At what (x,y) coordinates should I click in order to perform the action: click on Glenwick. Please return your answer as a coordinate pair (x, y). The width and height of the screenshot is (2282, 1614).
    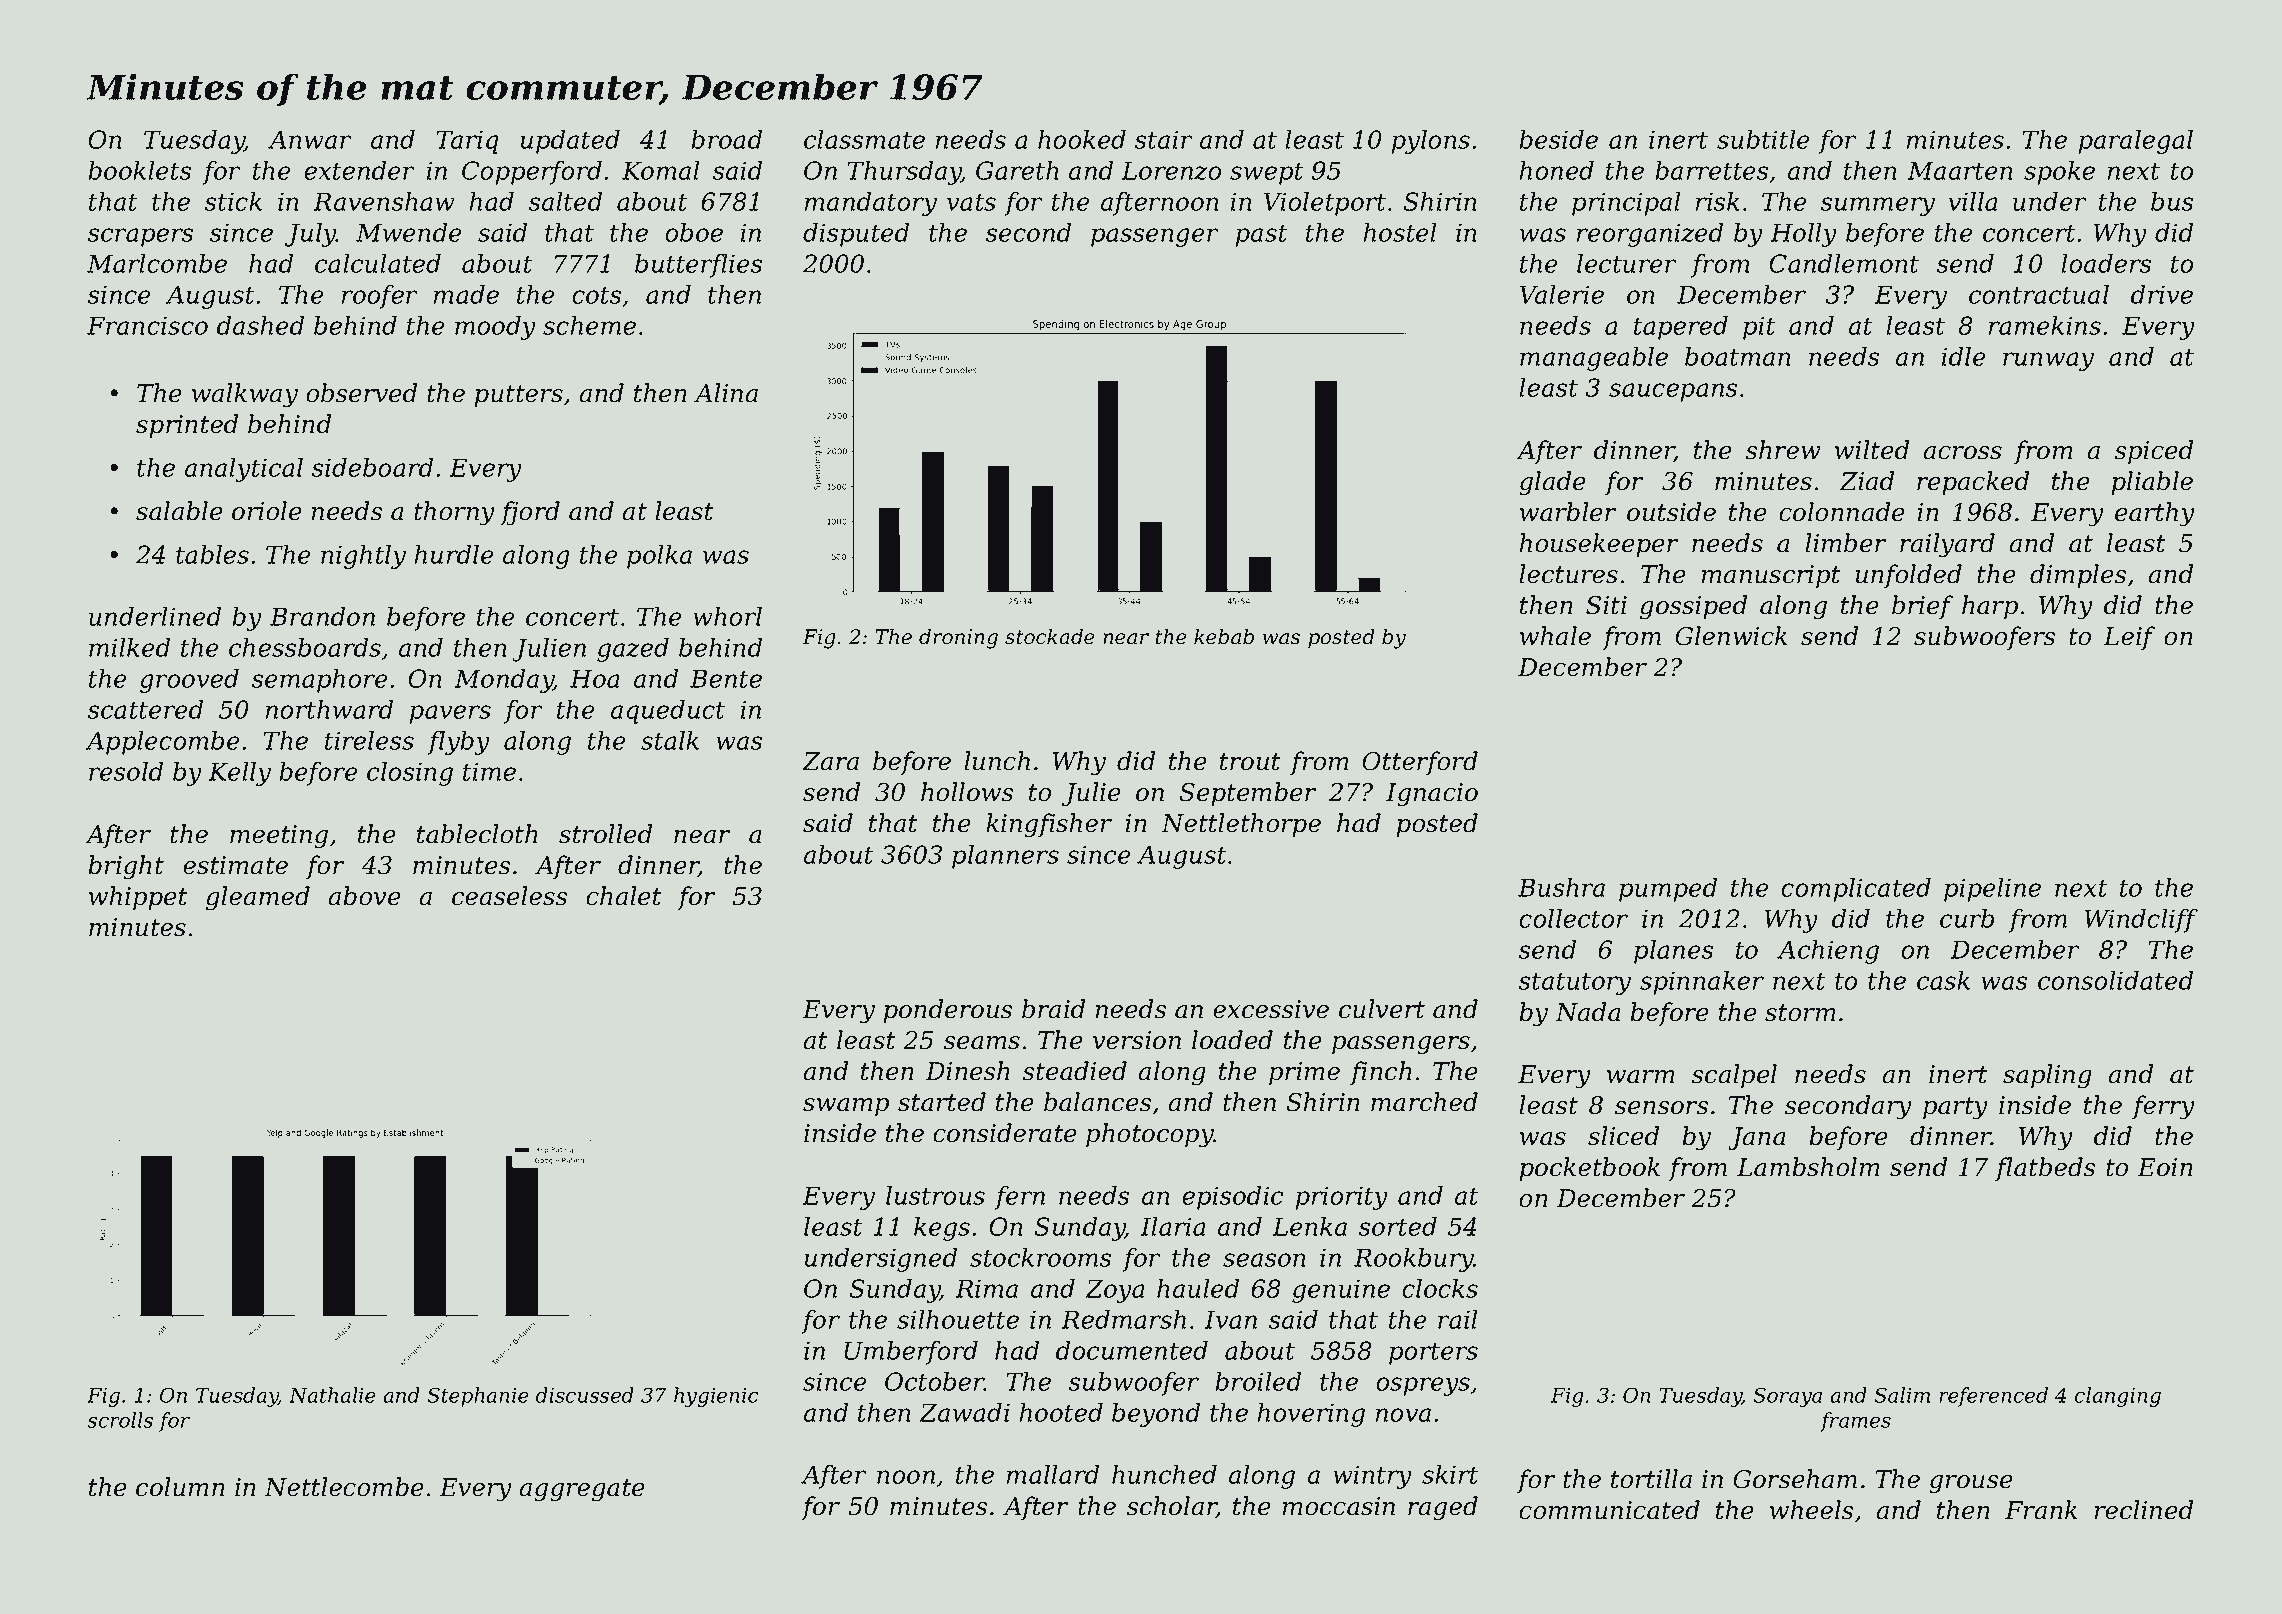
    Looking at the image, I should click on (1731, 636).
